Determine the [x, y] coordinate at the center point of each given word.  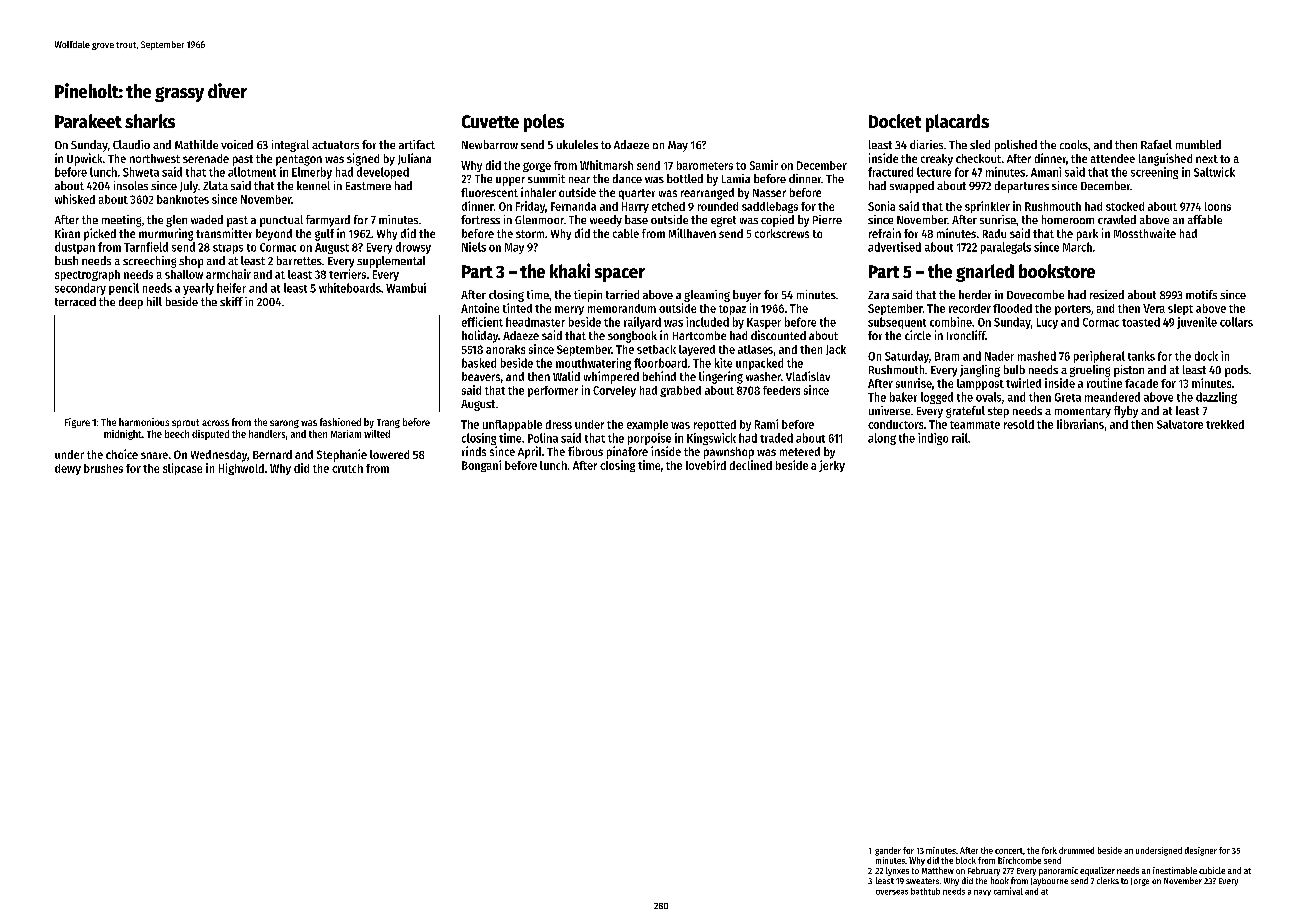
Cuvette [490, 121]
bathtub [925, 891]
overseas [892, 892]
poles [544, 123]
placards [957, 123]
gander [888, 851]
